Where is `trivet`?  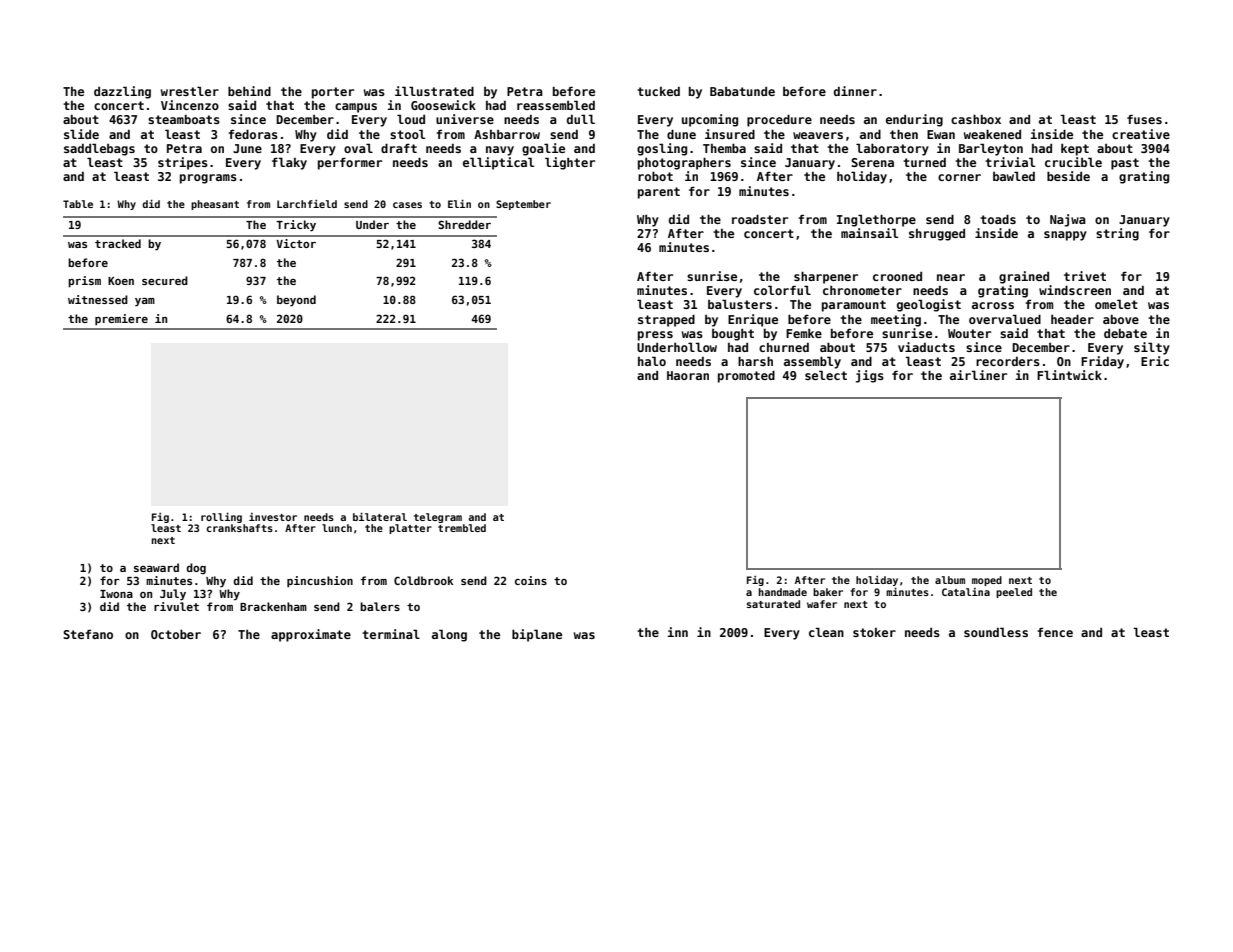
trivet is located at coordinates (1085, 276).
